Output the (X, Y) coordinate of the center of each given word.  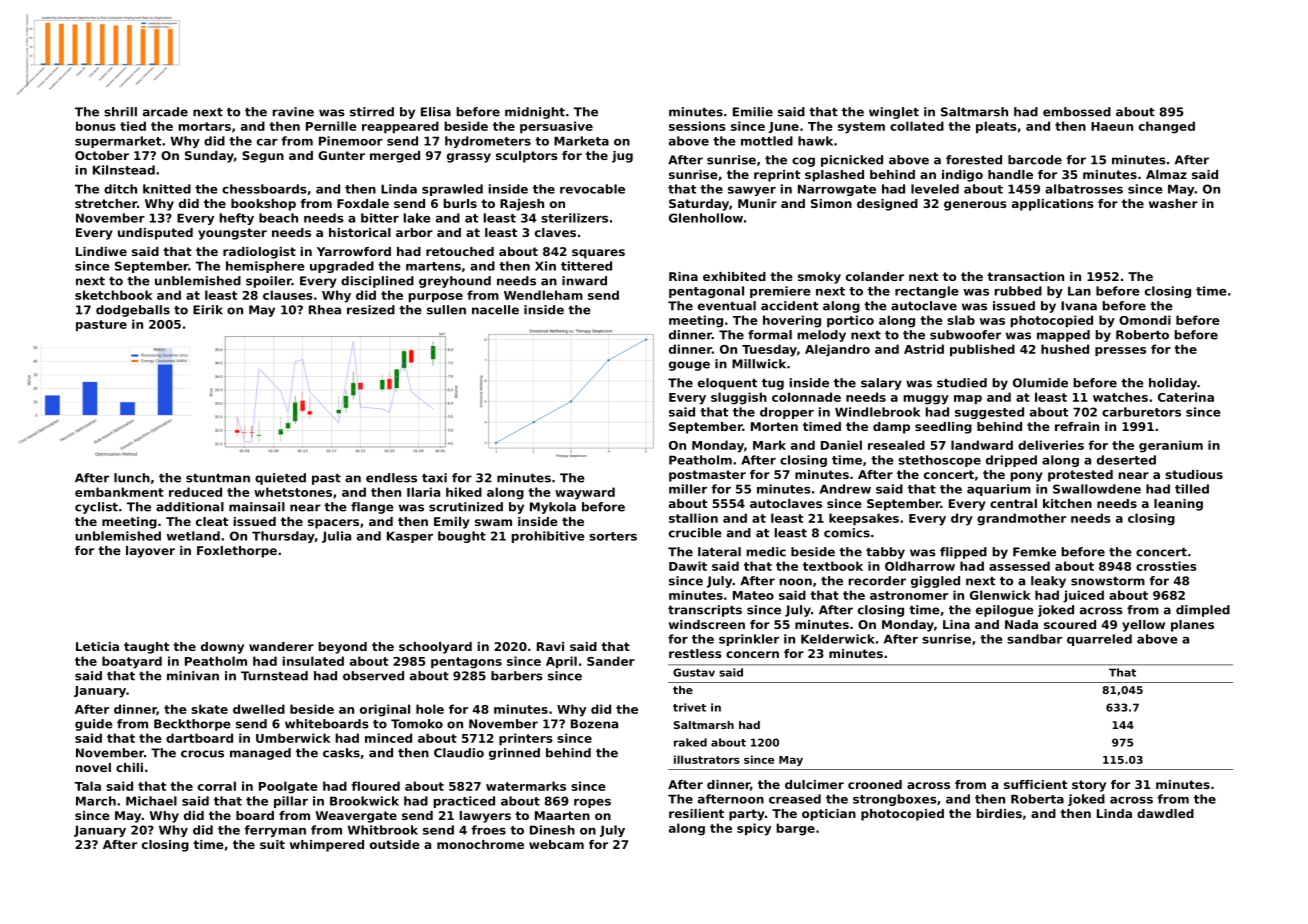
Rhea (325, 310)
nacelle (495, 310)
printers (526, 739)
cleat (212, 521)
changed (1167, 127)
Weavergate (356, 817)
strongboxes (895, 800)
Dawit (688, 566)
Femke (1034, 552)
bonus (96, 126)
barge (796, 829)
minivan (193, 676)
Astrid (924, 349)
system (861, 128)
